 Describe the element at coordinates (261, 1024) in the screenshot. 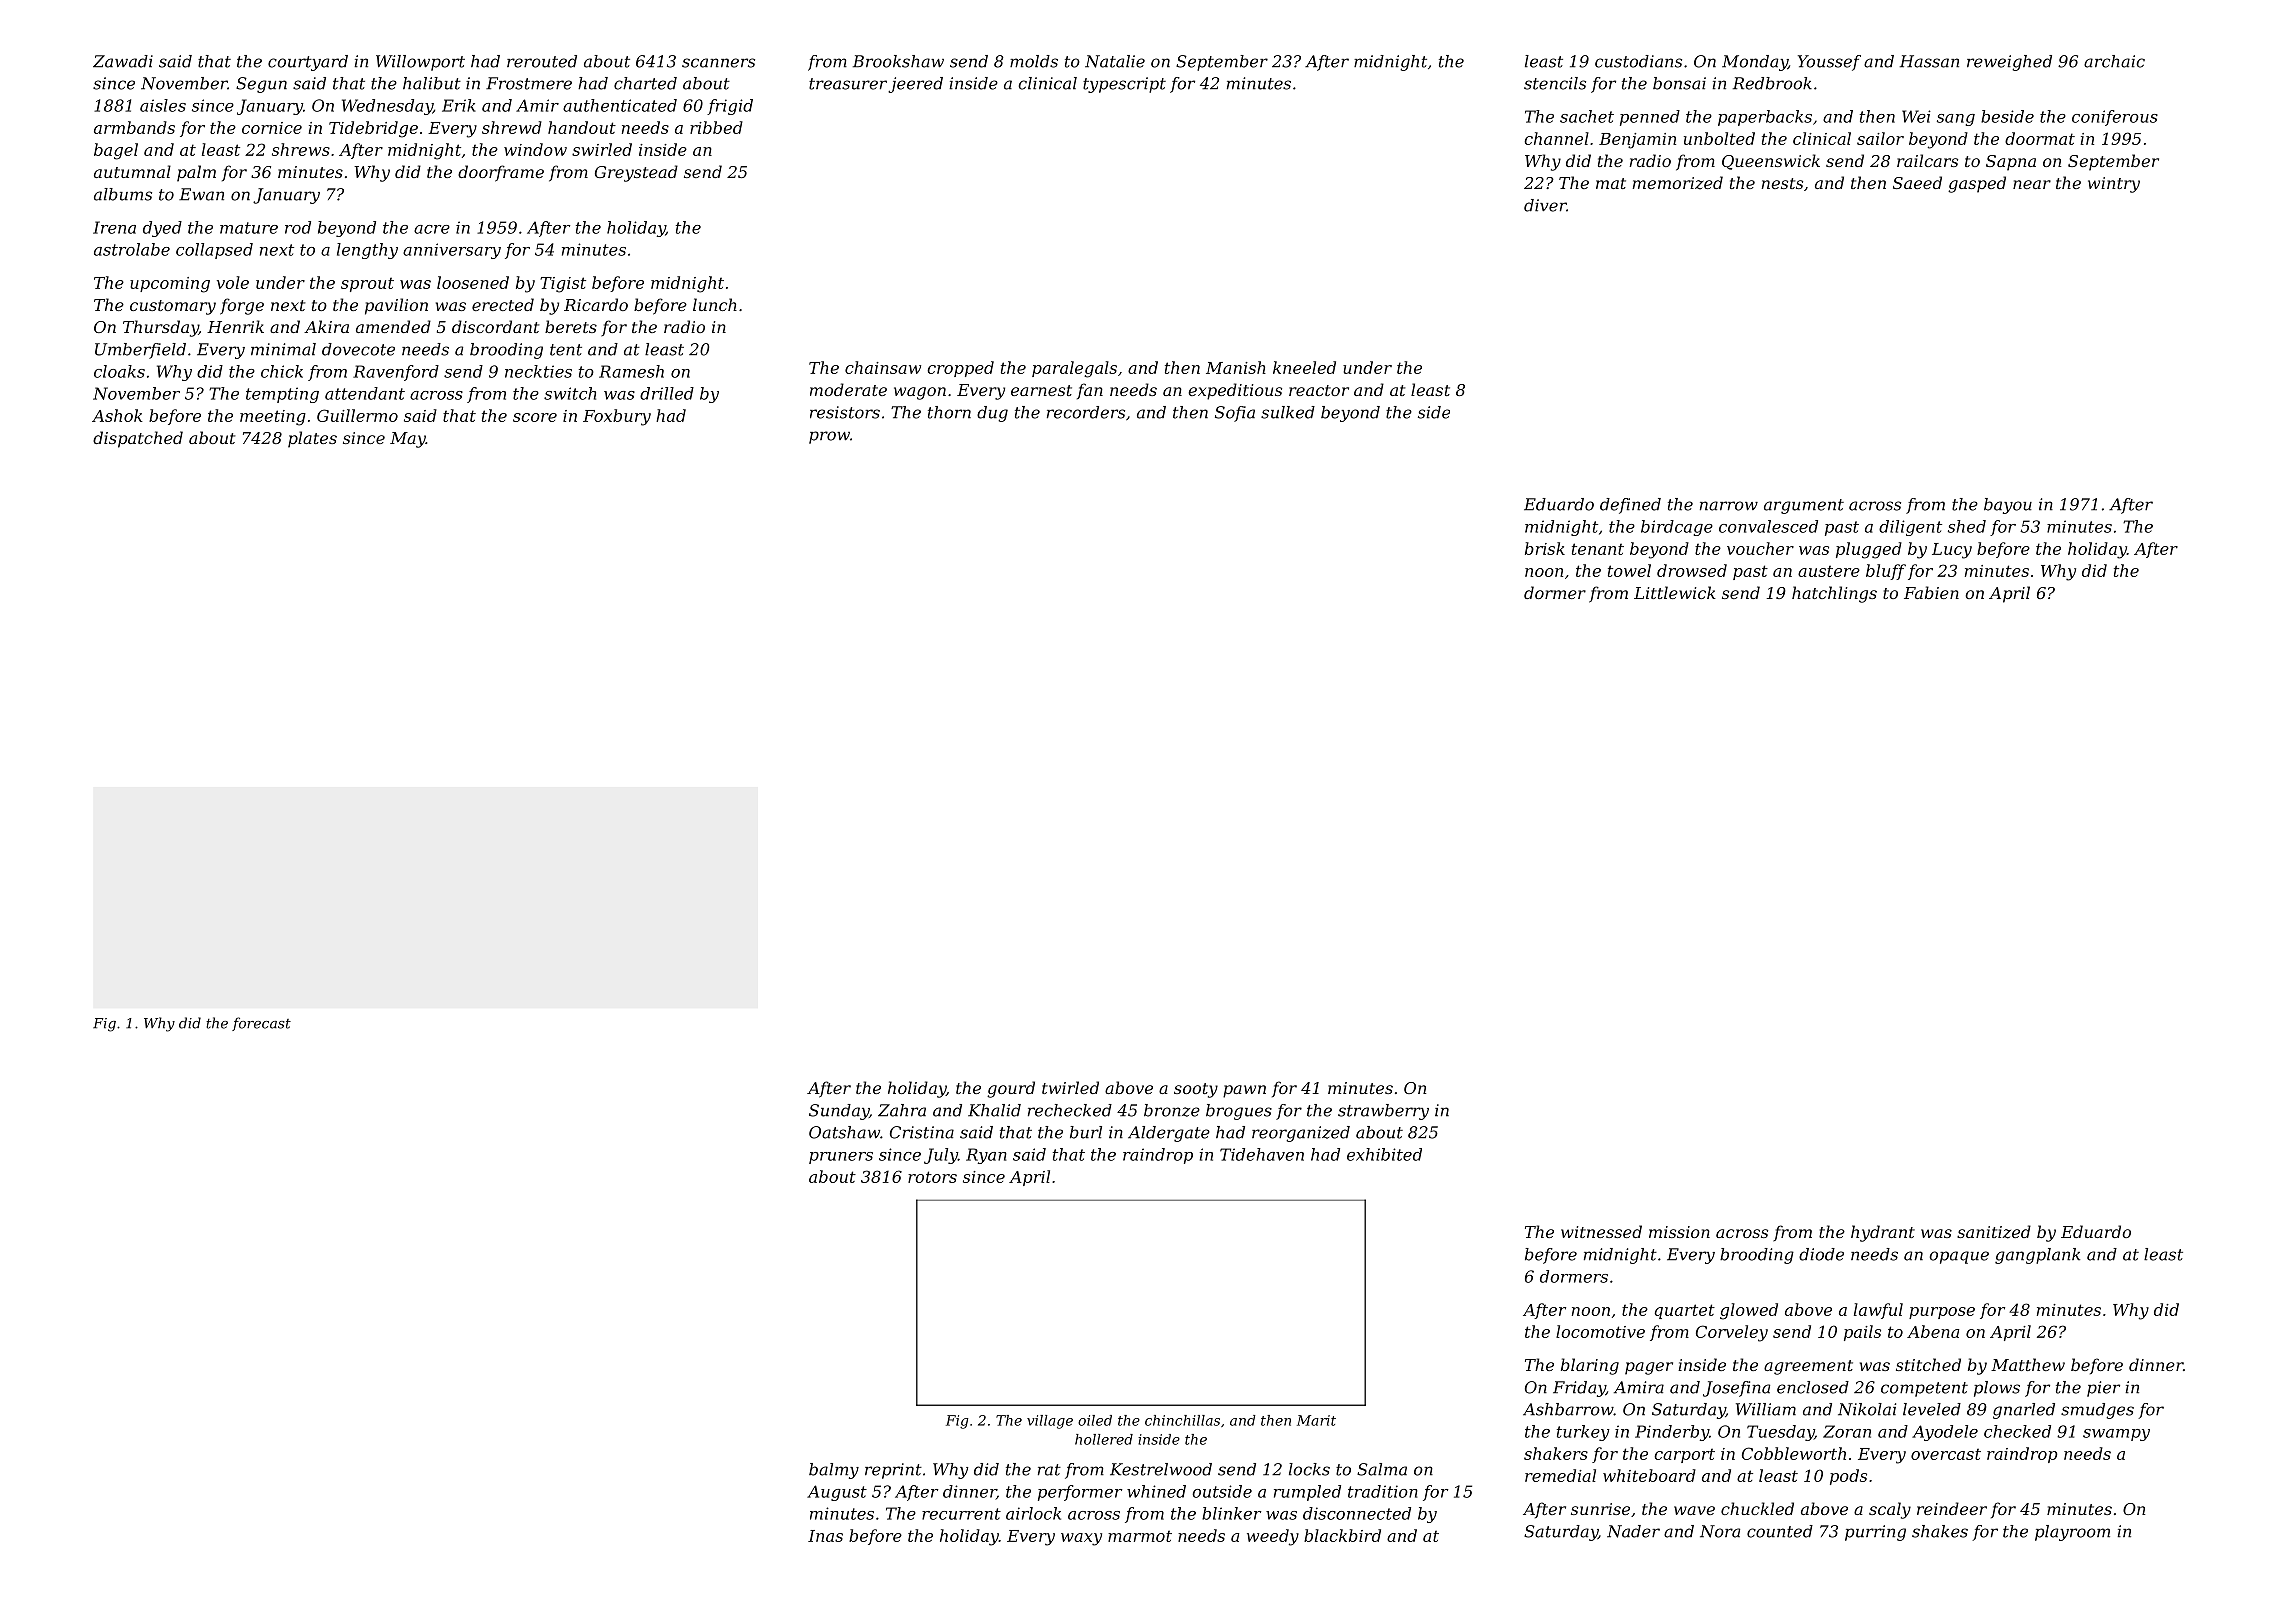

I see `forecast` at that location.
